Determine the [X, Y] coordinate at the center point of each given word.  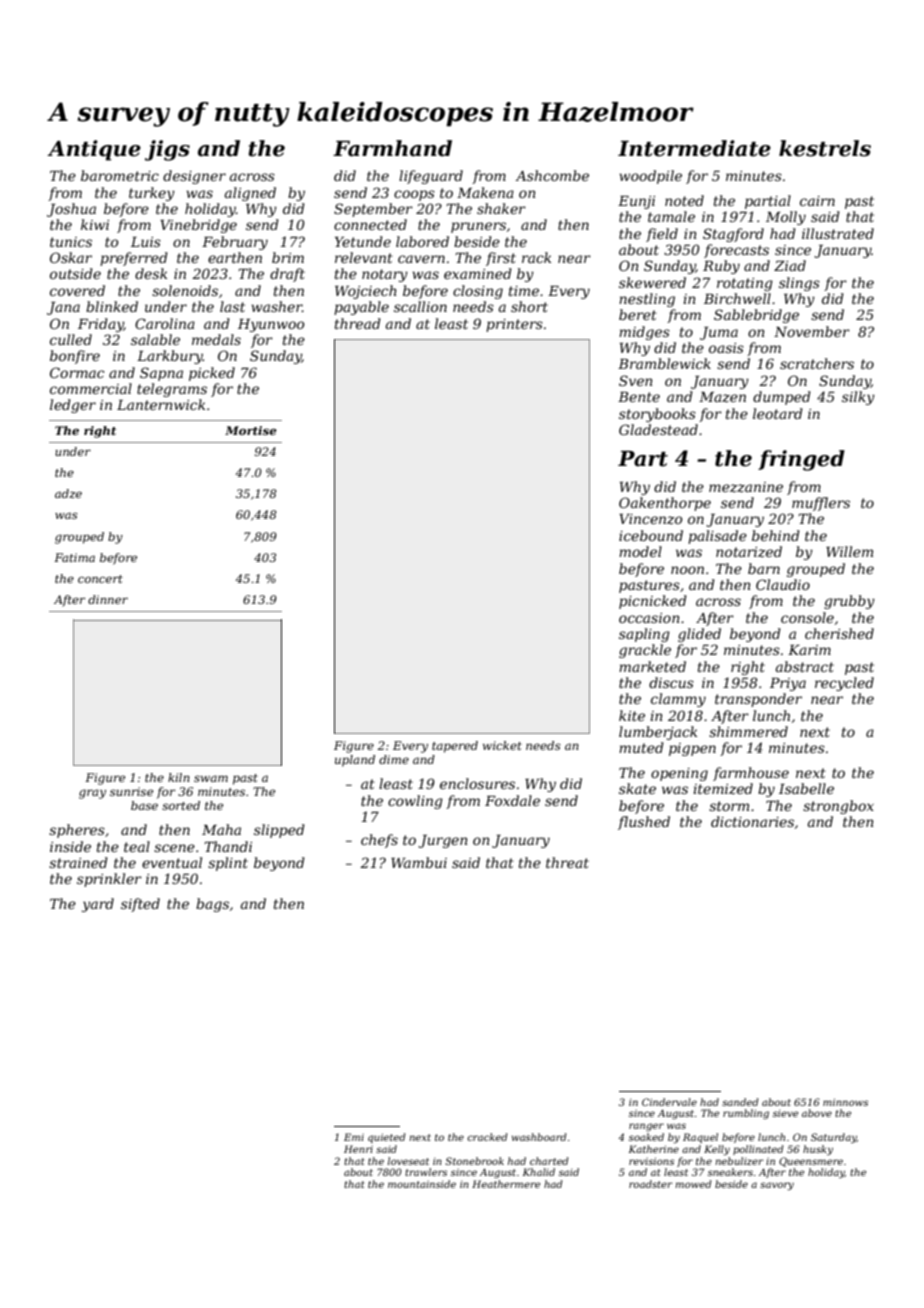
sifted [140, 905]
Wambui [419, 862]
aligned [250, 194]
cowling [415, 802]
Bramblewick [664, 363]
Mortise [251, 430]
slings [799, 284]
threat [567, 862]
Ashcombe [552, 175]
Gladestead [658, 429]
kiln [179, 777]
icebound [651, 535]
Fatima [74, 557]
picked [212, 374]
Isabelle [806, 788]
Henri [358, 1149]
